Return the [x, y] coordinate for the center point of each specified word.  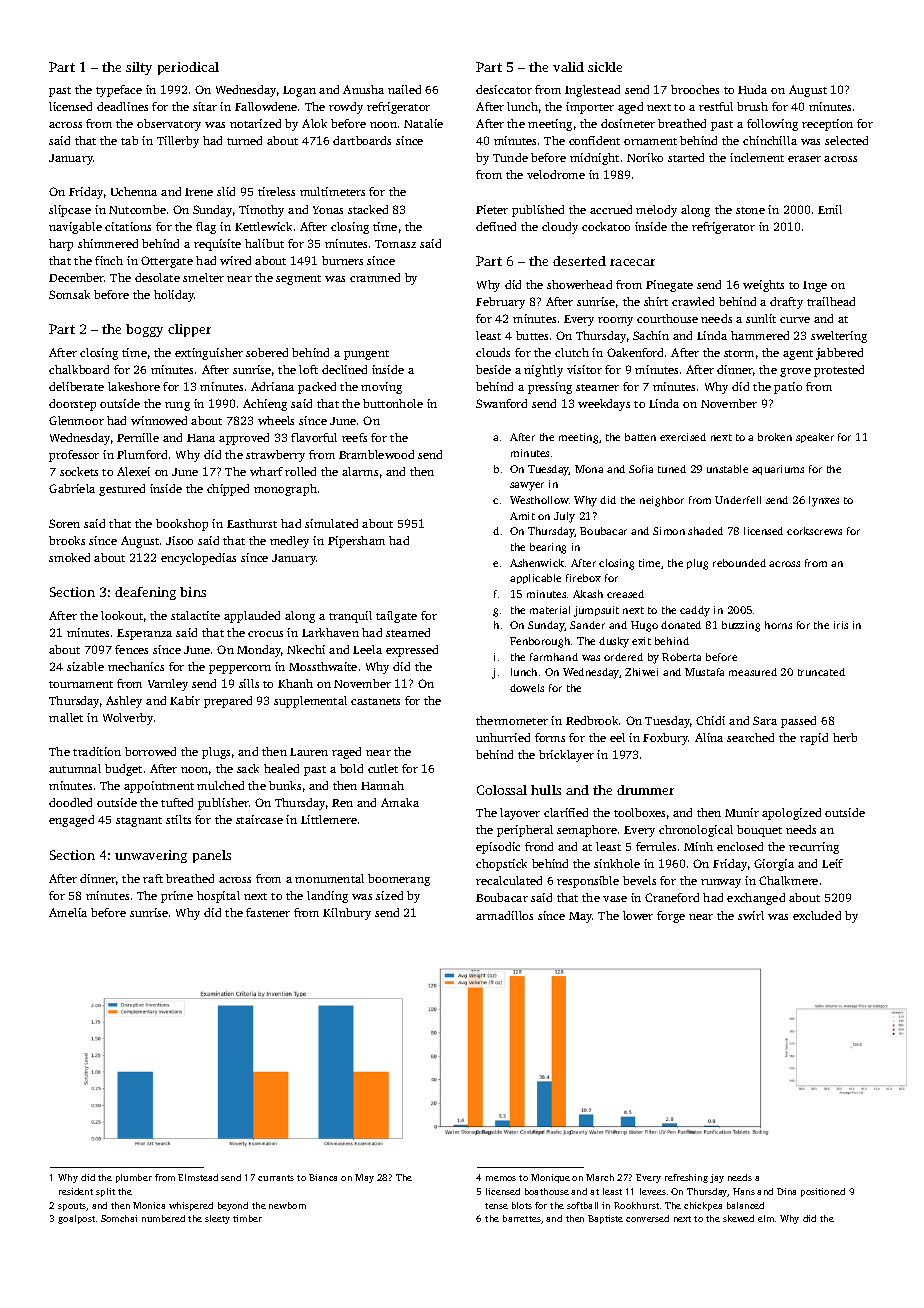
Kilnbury [347, 914]
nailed [404, 89]
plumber [134, 1178]
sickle [605, 67]
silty [139, 68]
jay [717, 1178]
